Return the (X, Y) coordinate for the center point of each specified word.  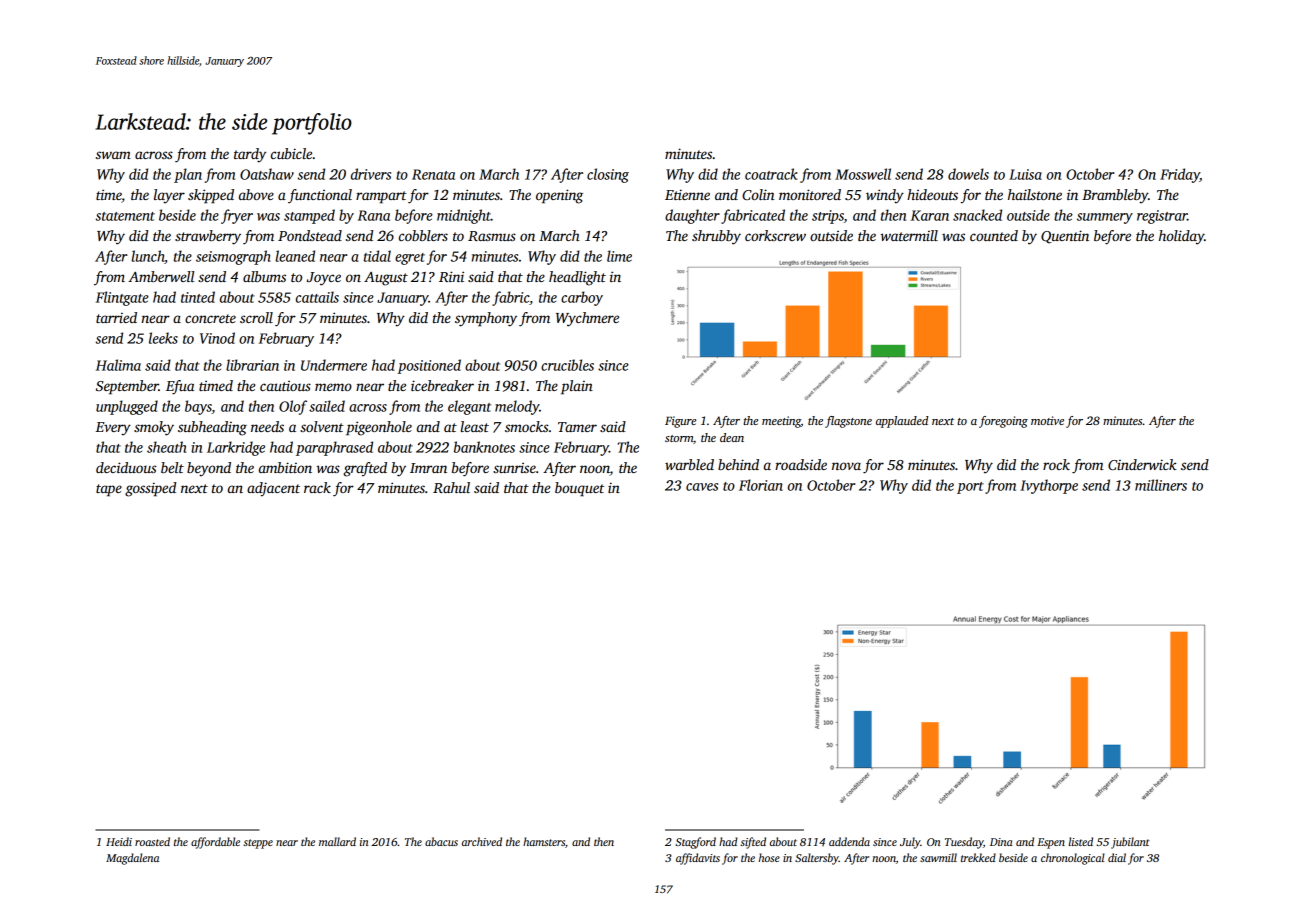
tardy (250, 155)
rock (1056, 464)
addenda (849, 841)
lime (619, 256)
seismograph (233, 257)
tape (109, 490)
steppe (258, 844)
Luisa (1025, 174)
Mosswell (863, 174)
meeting (781, 422)
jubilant (1130, 843)
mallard (337, 841)
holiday (1181, 237)
